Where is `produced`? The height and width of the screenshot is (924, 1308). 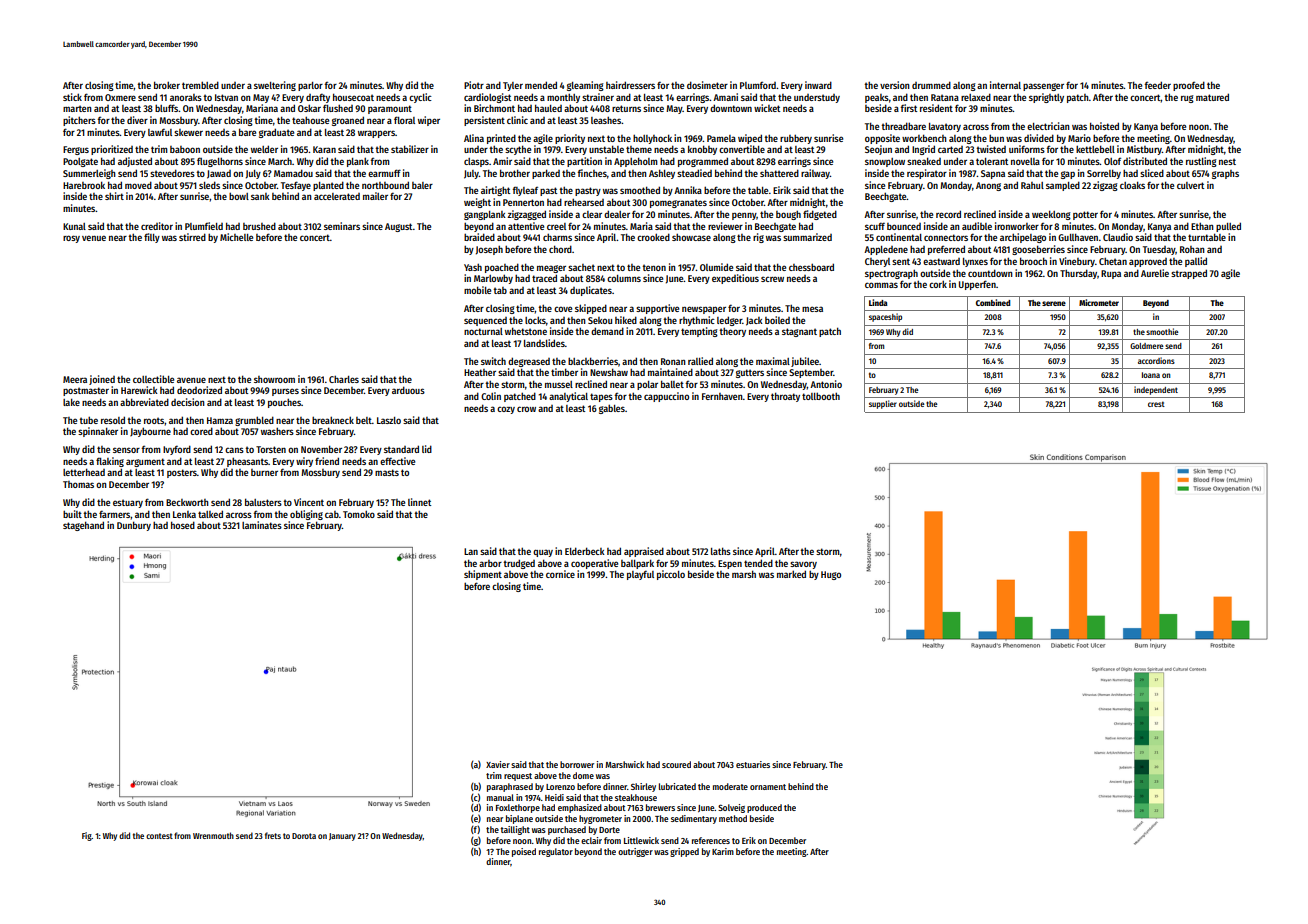
produced is located at coordinates (764, 808).
